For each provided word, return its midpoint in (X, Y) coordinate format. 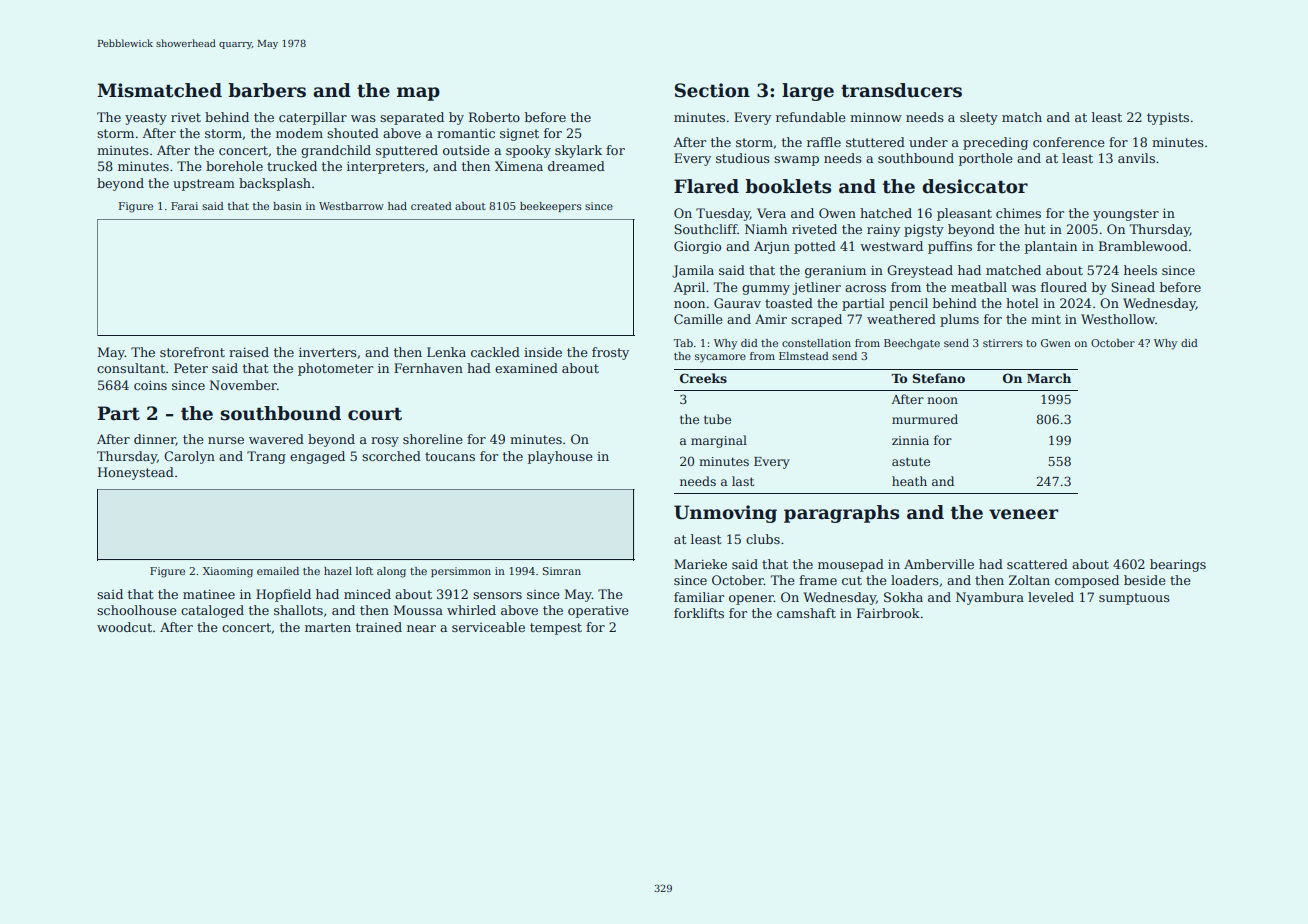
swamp (796, 161)
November (243, 385)
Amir (771, 319)
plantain (1051, 247)
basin (287, 206)
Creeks (703, 378)
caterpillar (313, 118)
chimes (1018, 213)
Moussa (418, 610)
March (1049, 378)
